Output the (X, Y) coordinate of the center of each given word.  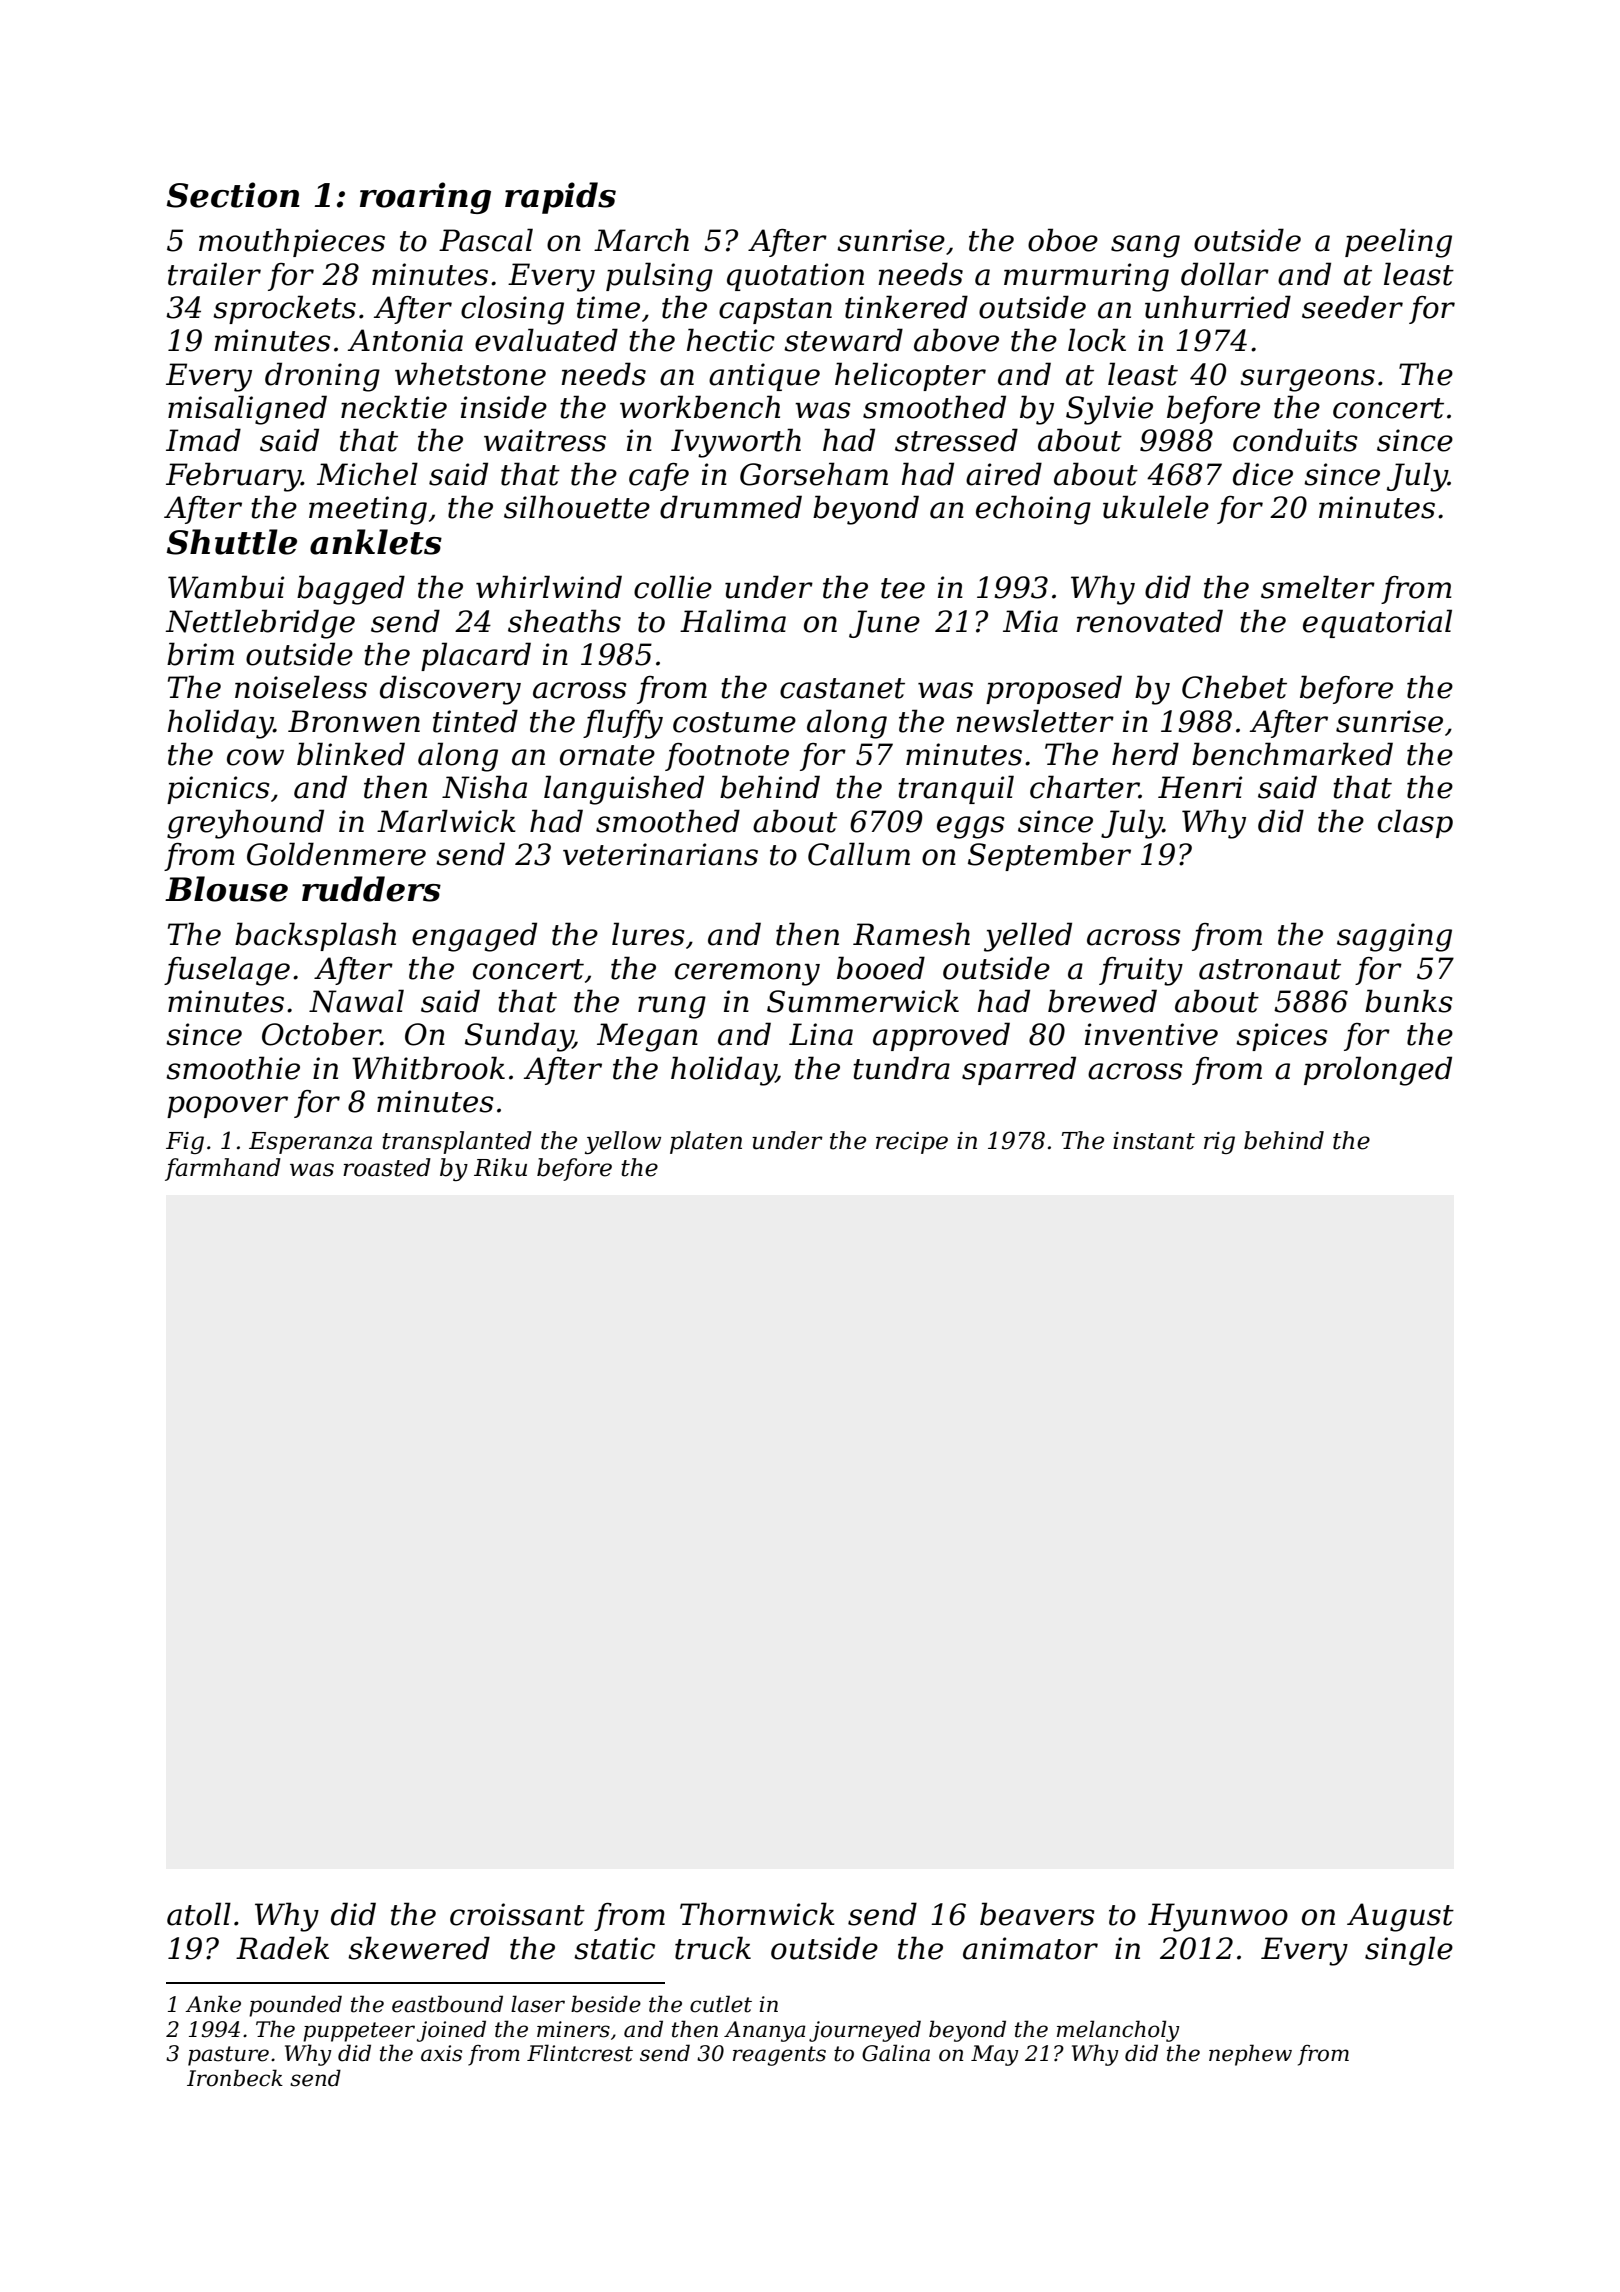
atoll (199, 1914)
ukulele (1156, 507)
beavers (1037, 1914)
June (884, 624)
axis (441, 2053)
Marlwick (446, 821)
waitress (545, 440)
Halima (733, 621)
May (995, 2055)
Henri (1200, 787)
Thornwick (757, 1914)
